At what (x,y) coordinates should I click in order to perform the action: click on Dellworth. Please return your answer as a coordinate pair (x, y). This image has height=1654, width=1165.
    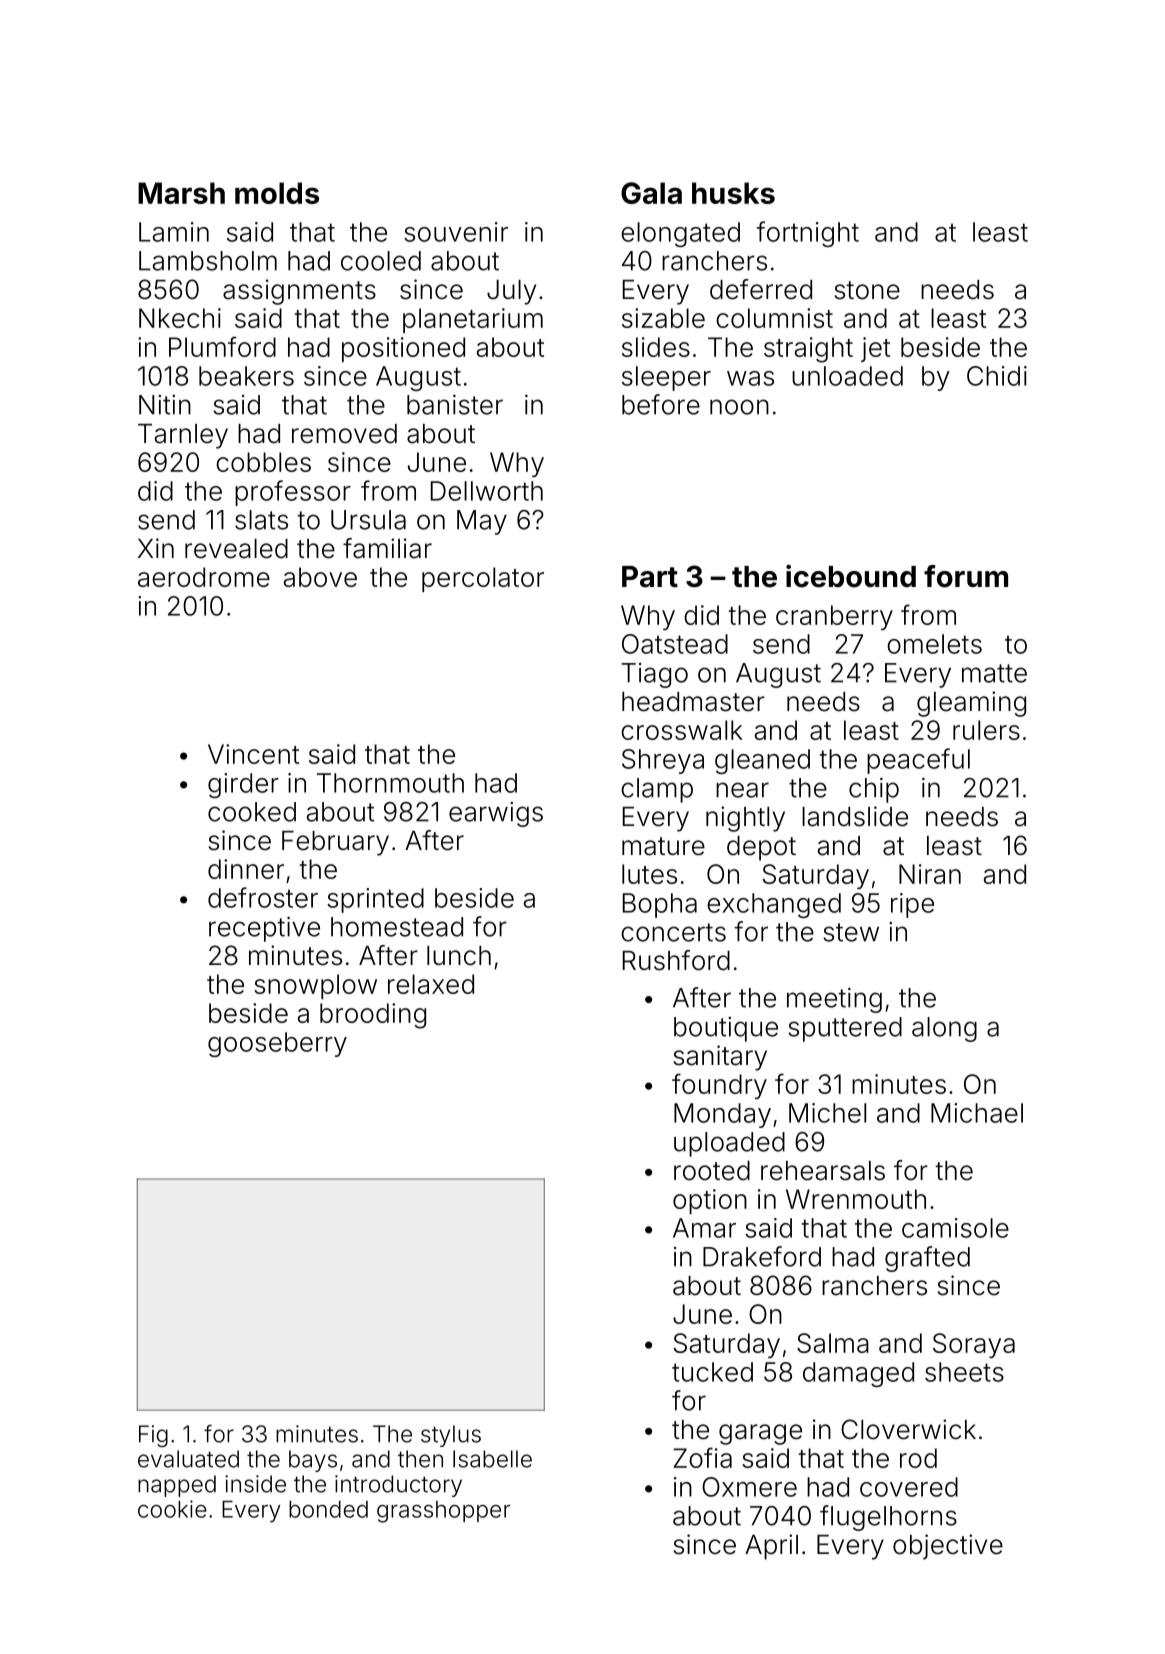
    Looking at the image, I should click on (487, 491).
